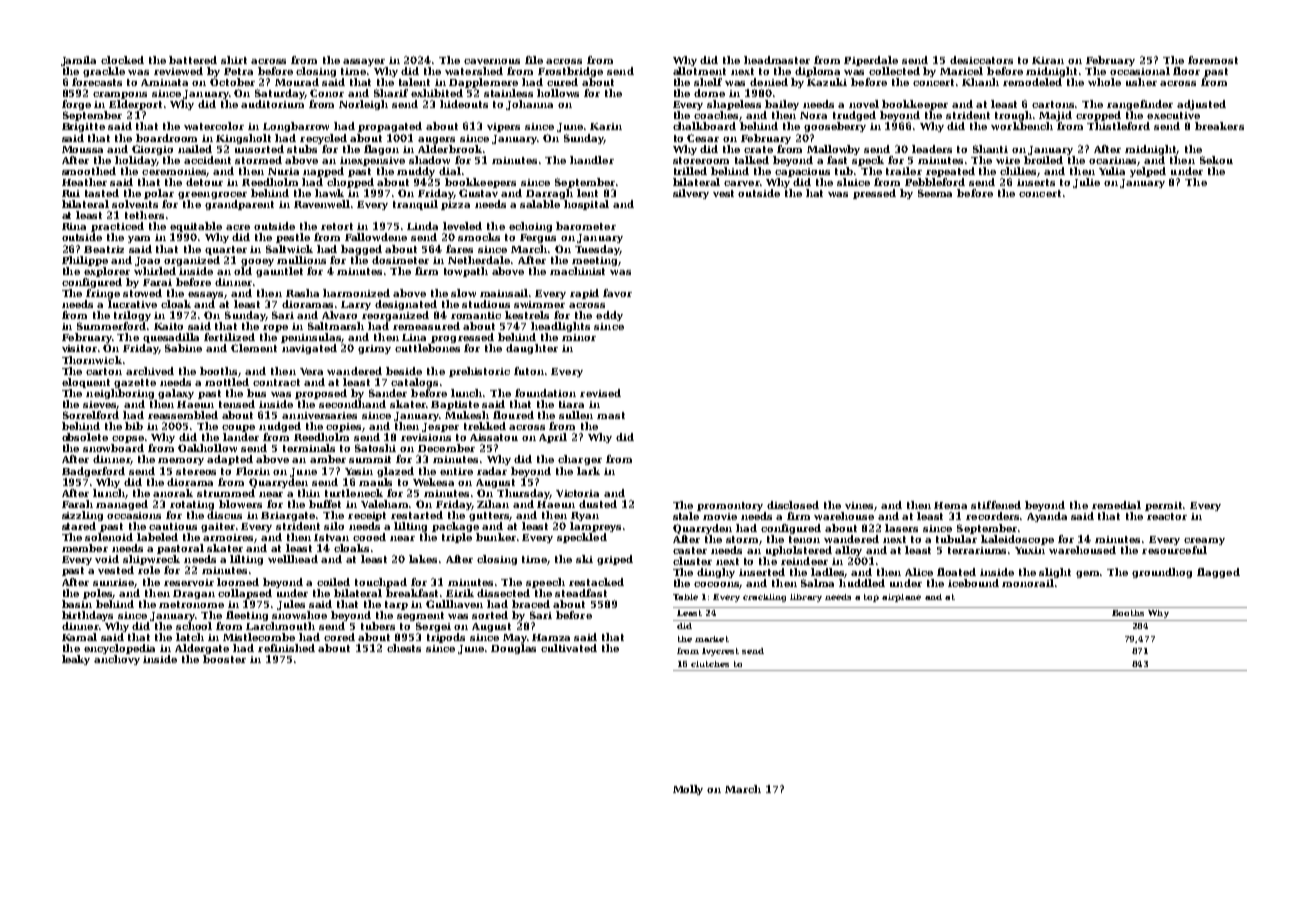  Describe the element at coordinates (1032, 82) in the screenshot. I see `remodeled` at that location.
